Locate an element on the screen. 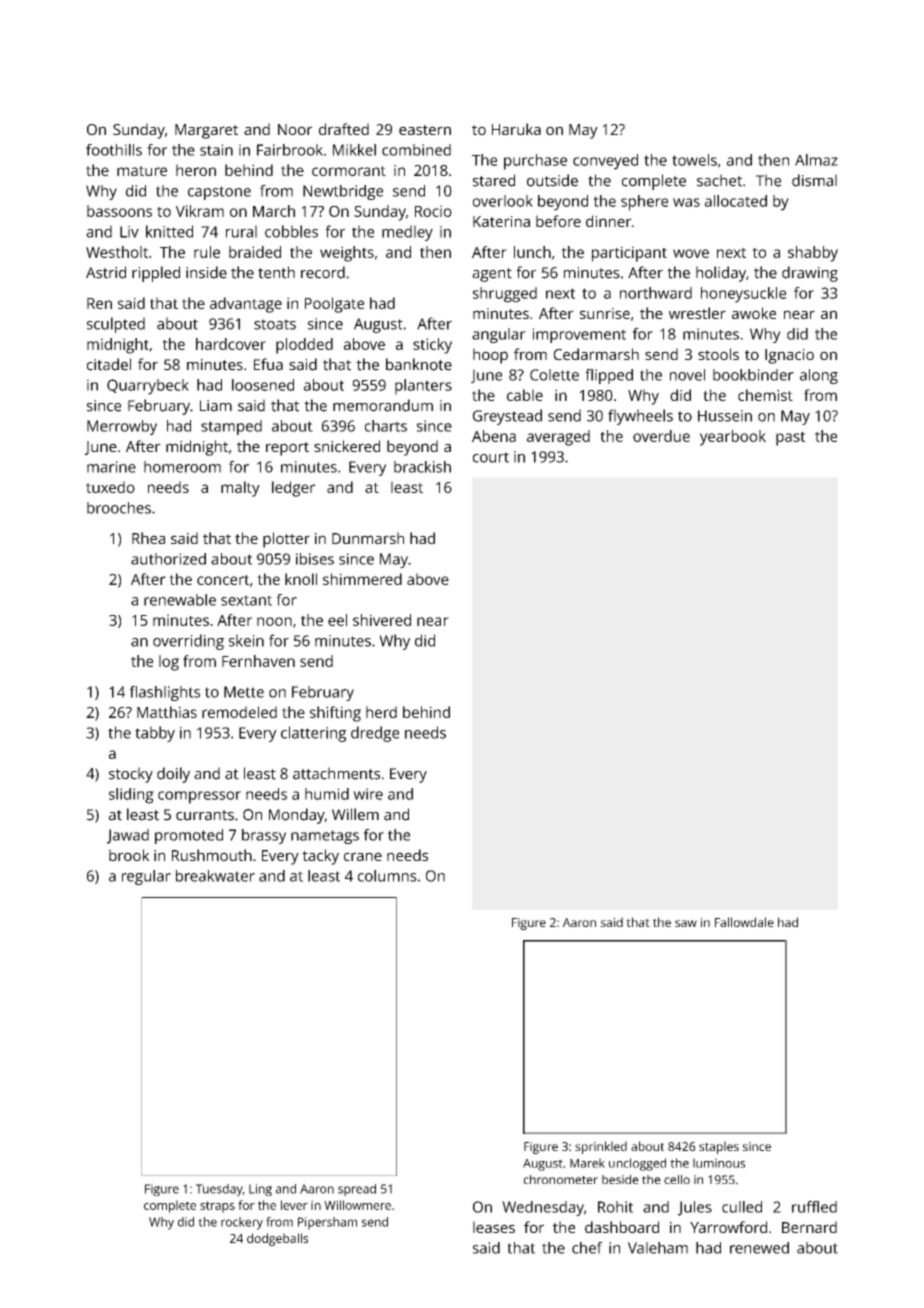  straps is located at coordinates (217, 1207).
